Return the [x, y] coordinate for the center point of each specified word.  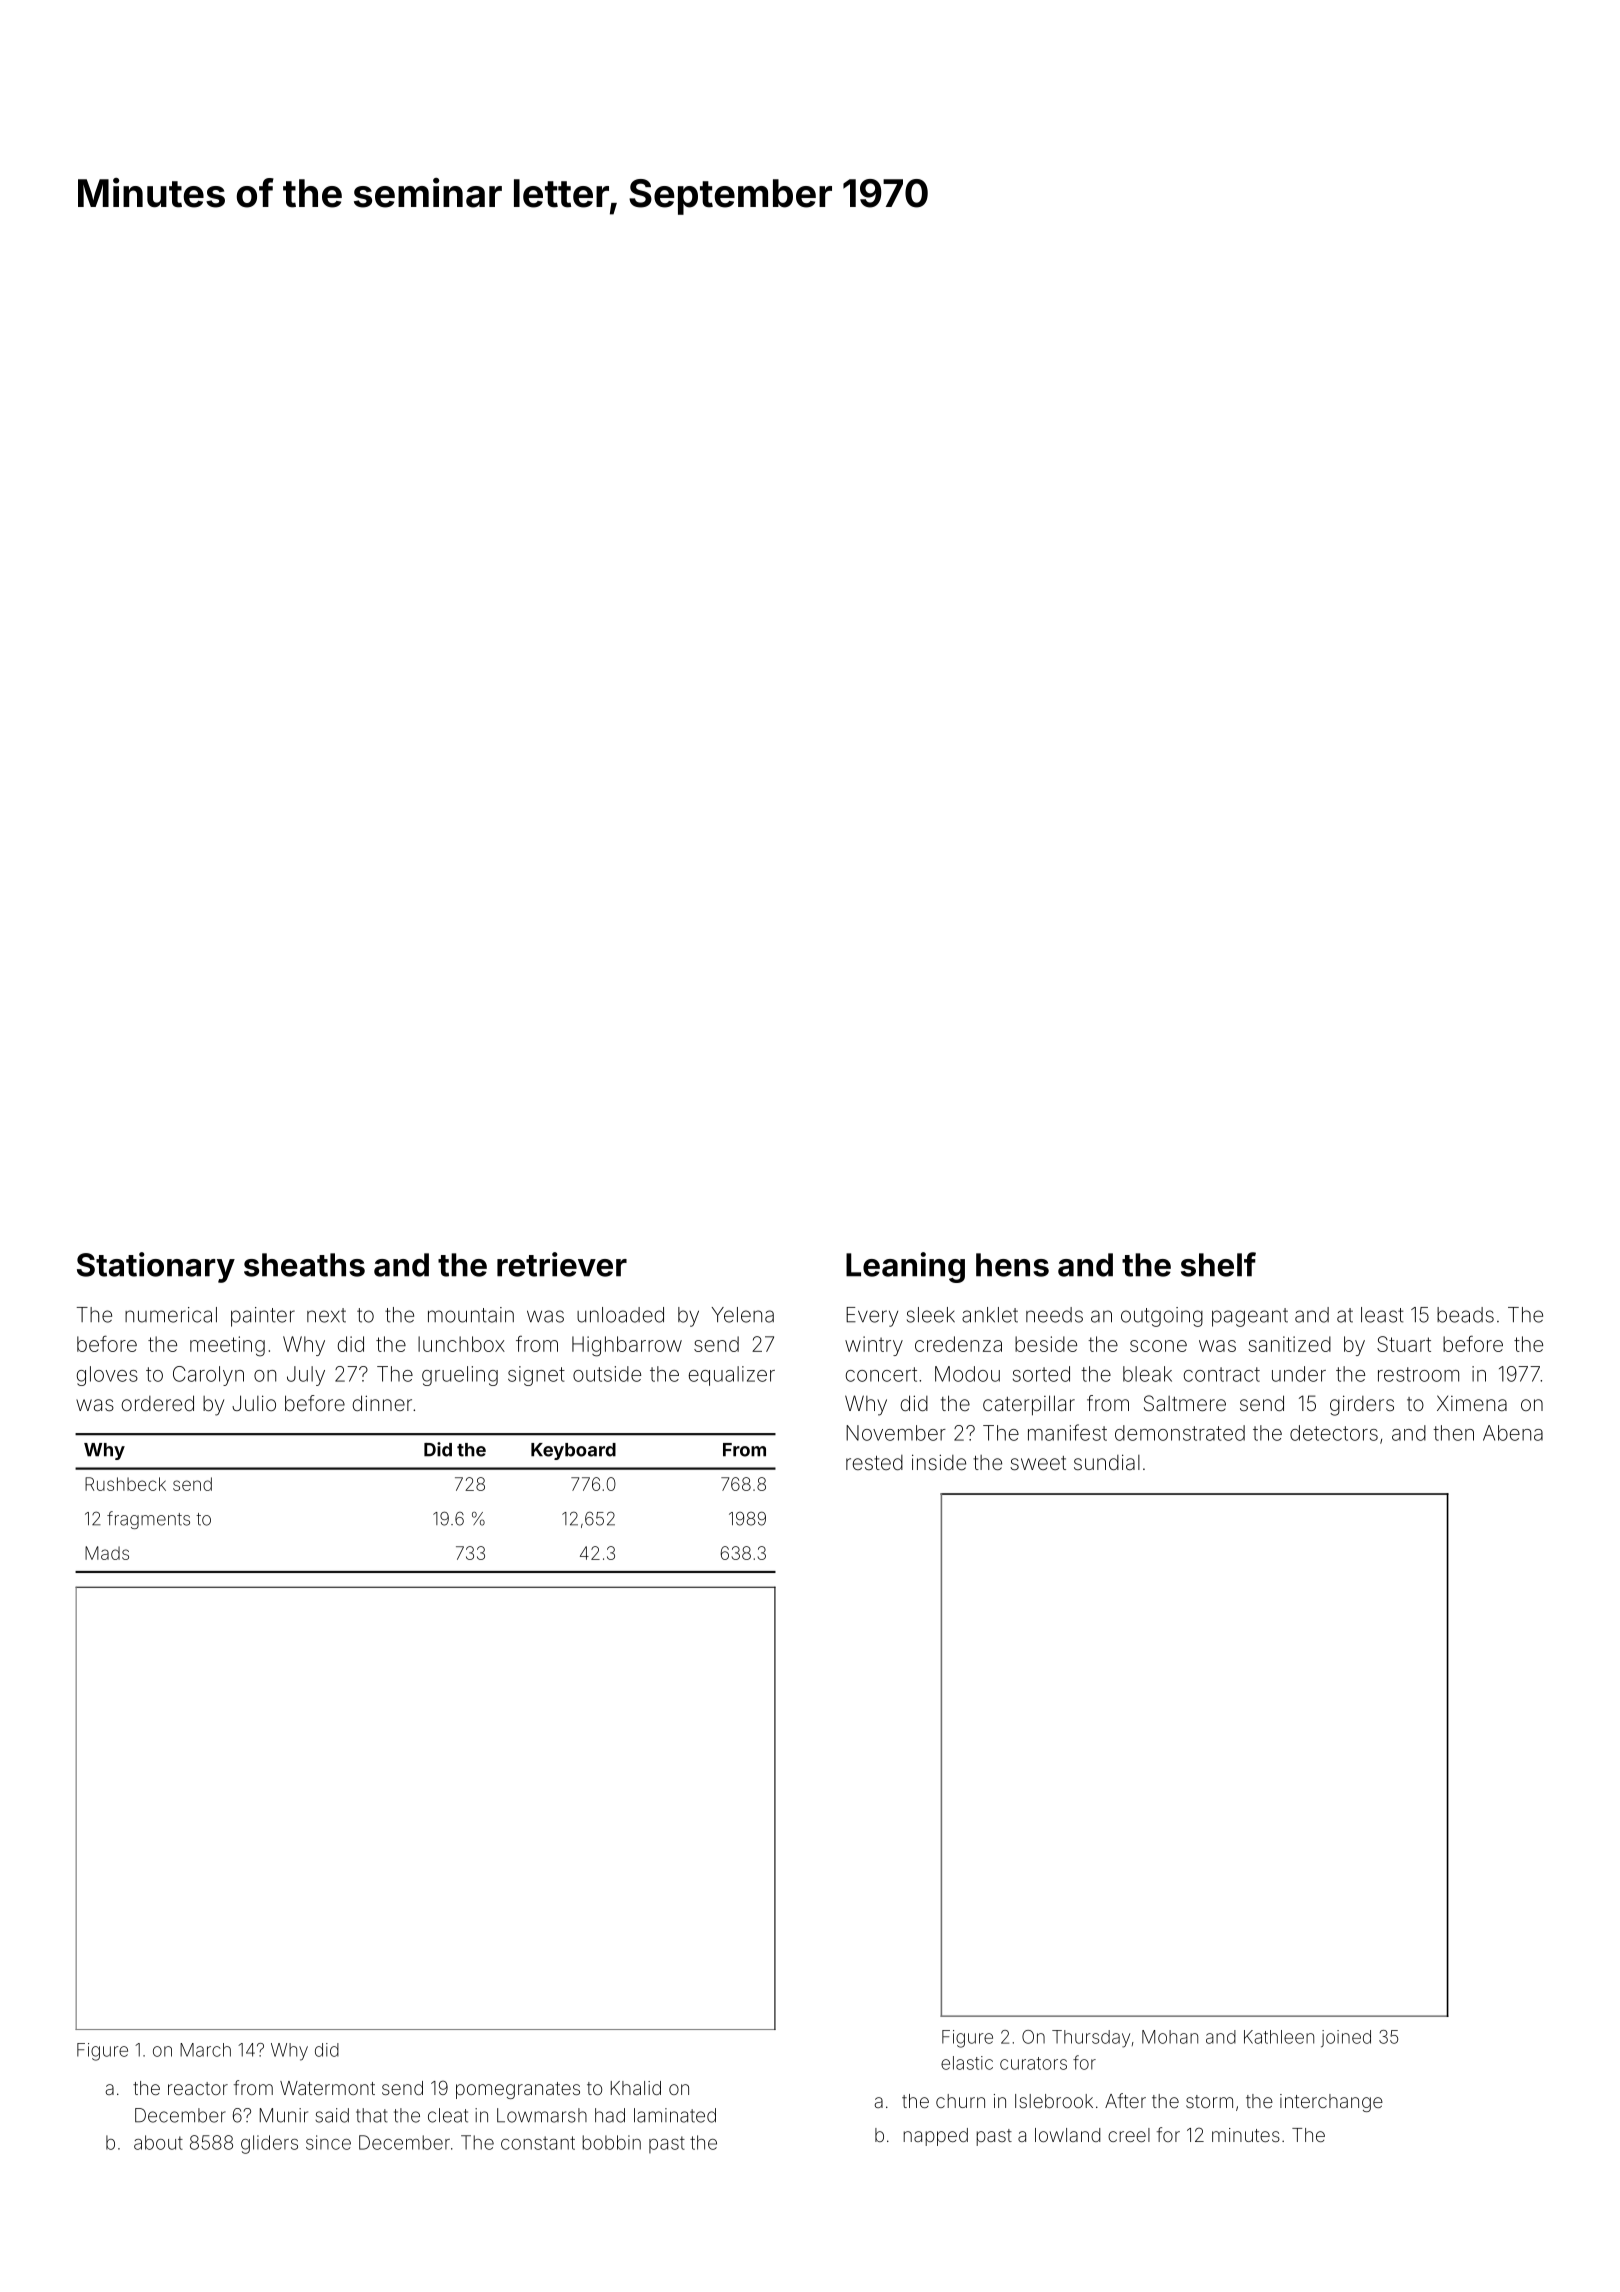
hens [1012, 1265]
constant [538, 2143]
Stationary [156, 1267]
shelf [1218, 1264]
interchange [1331, 2103]
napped [935, 2137]
